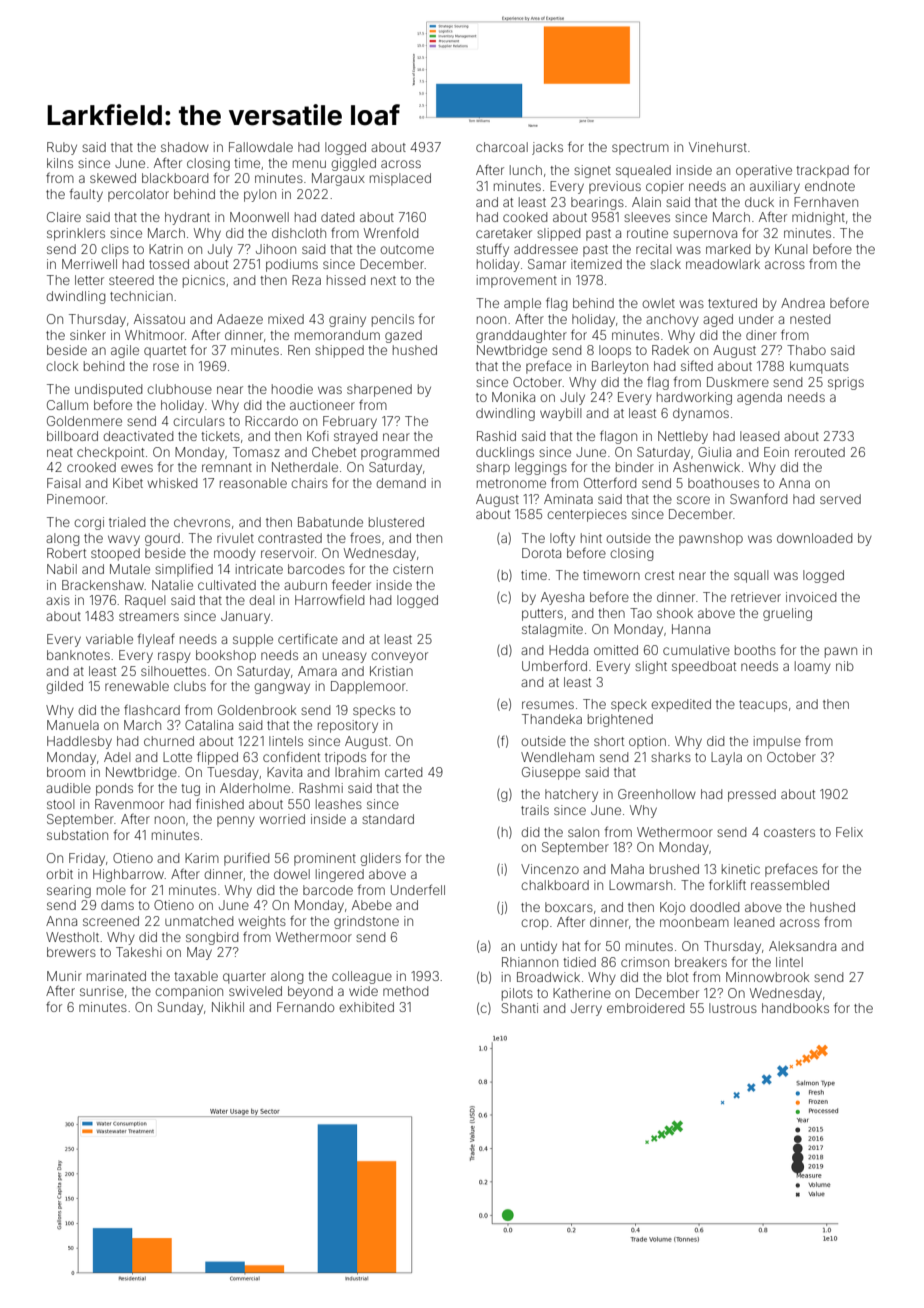 This screenshot has height=1308, width=924. I want to click on putters, so click(542, 615).
